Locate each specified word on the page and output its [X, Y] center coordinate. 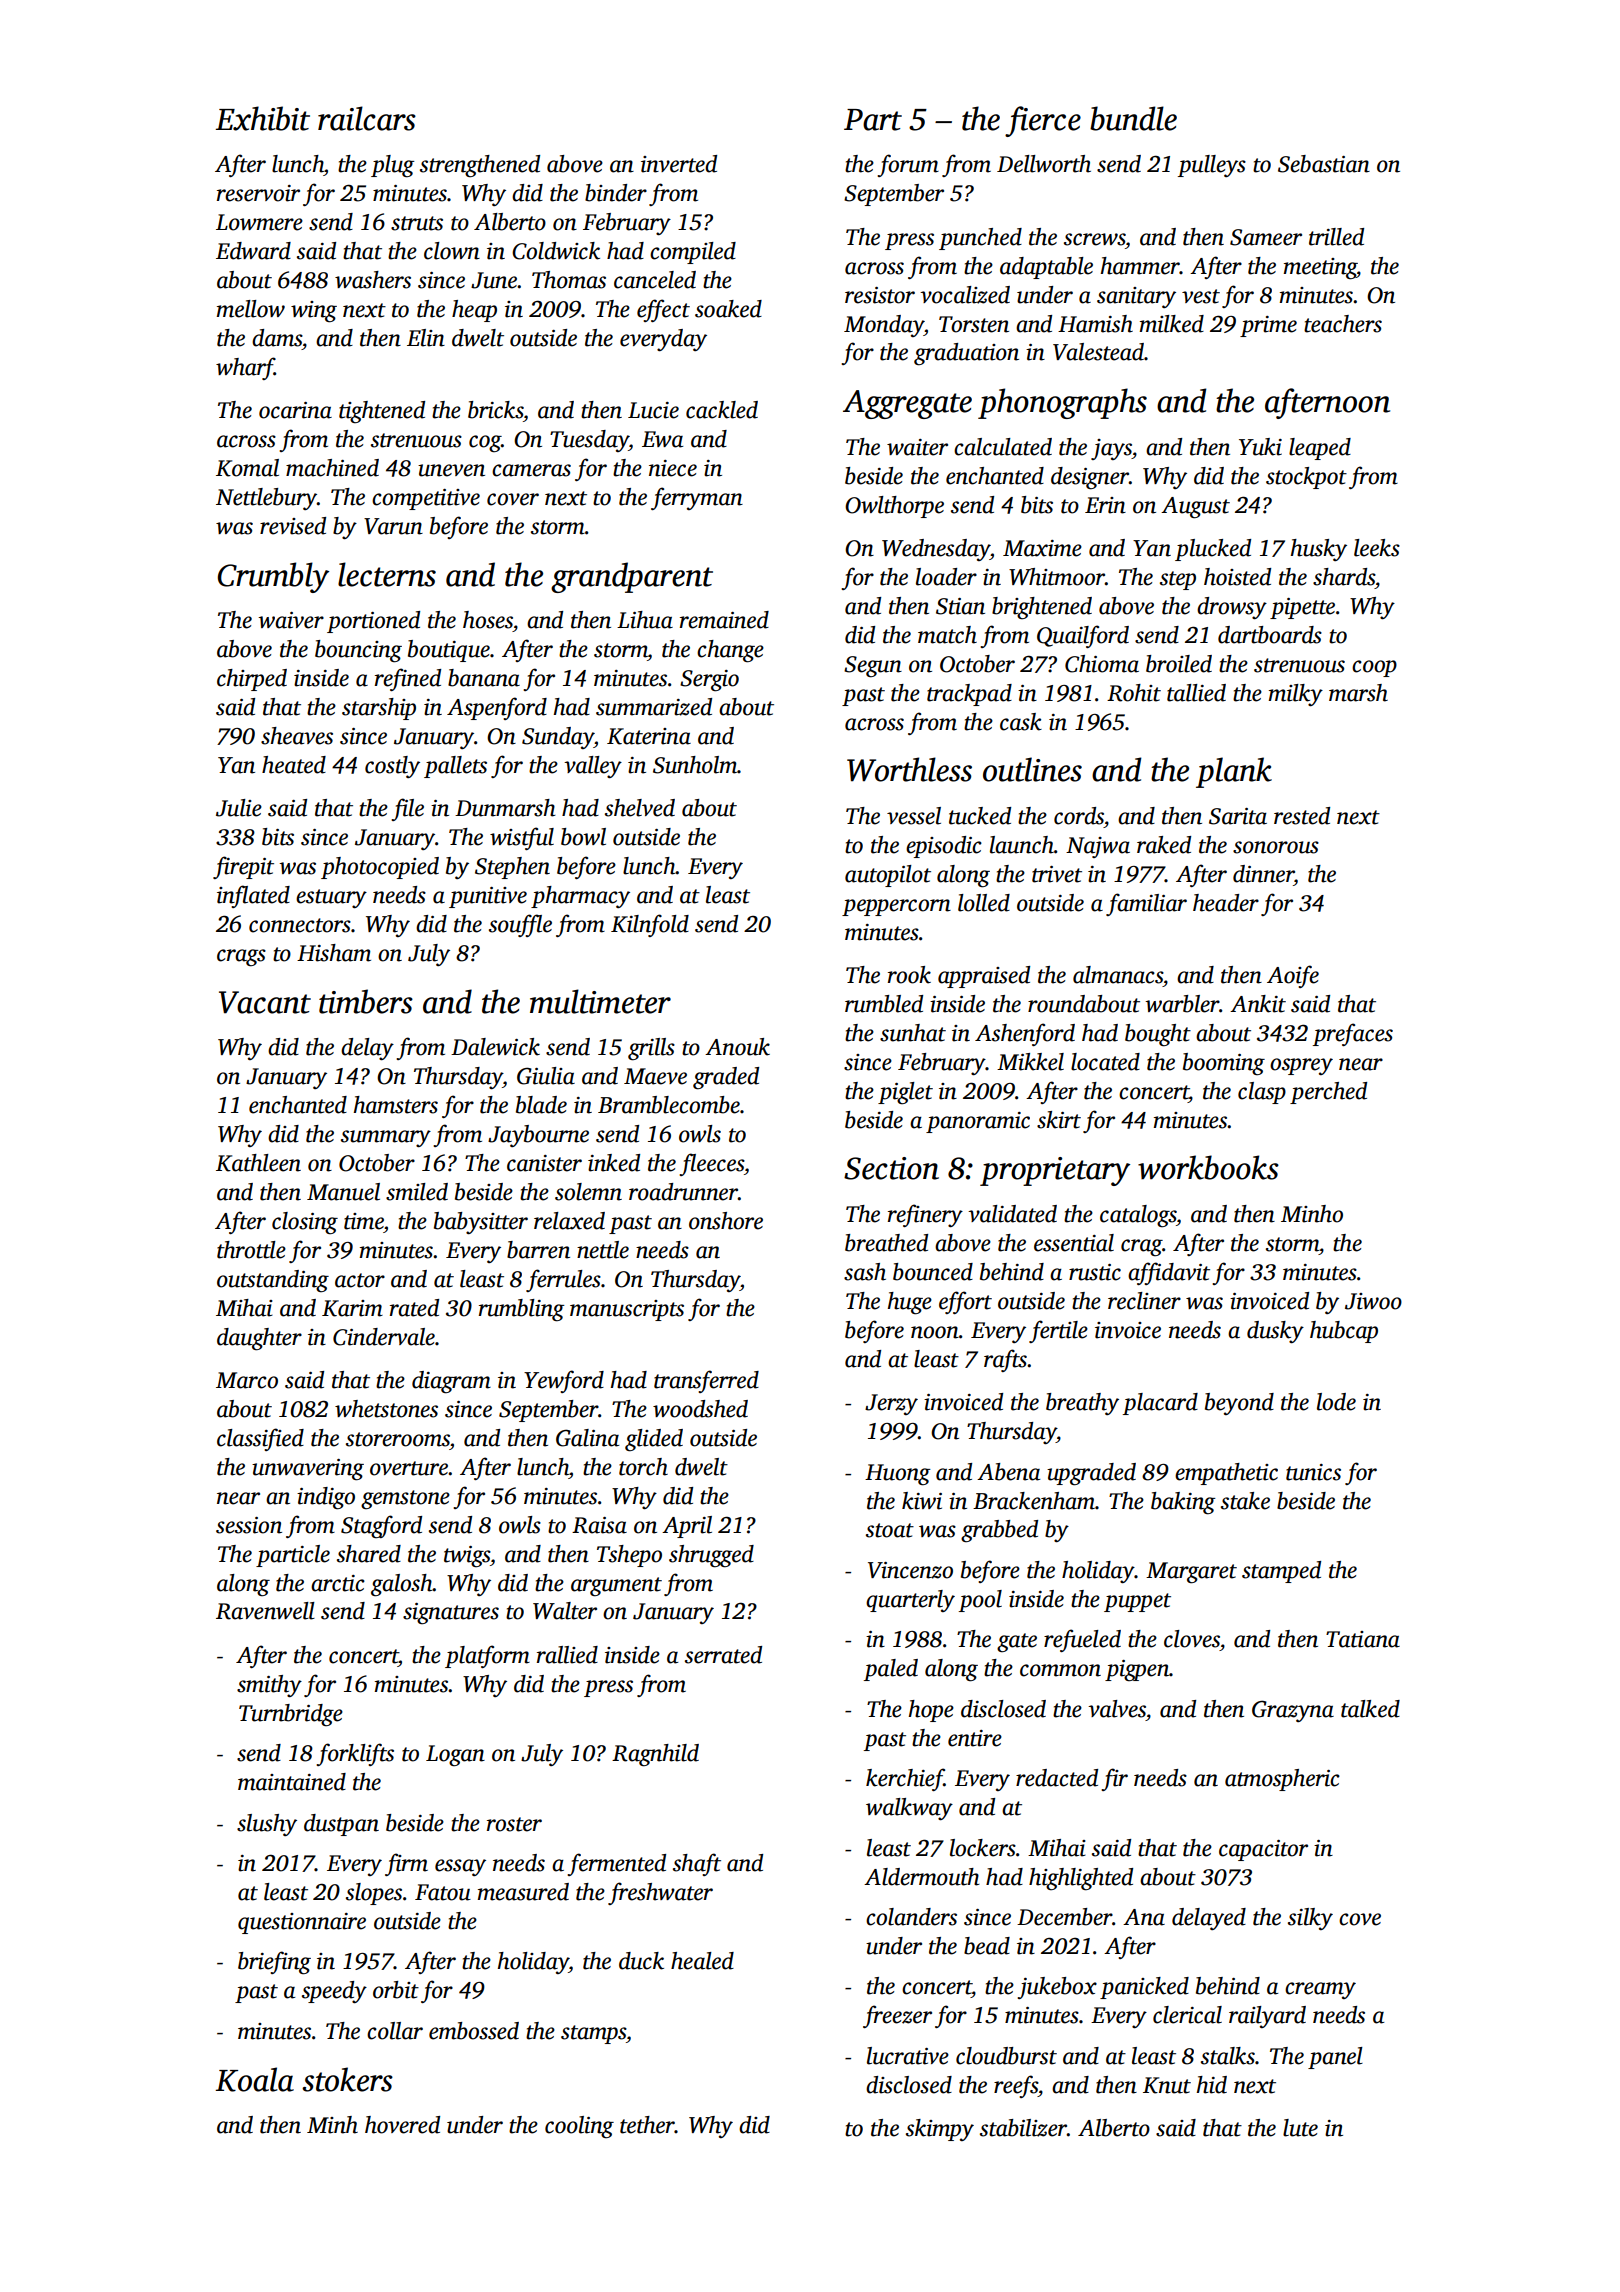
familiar [1146, 904]
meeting [1320, 269]
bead [987, 1946]
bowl [583, 837]
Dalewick [495, 1047]
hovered [402, 2125]
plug [393, 166]
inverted [679, 164]
